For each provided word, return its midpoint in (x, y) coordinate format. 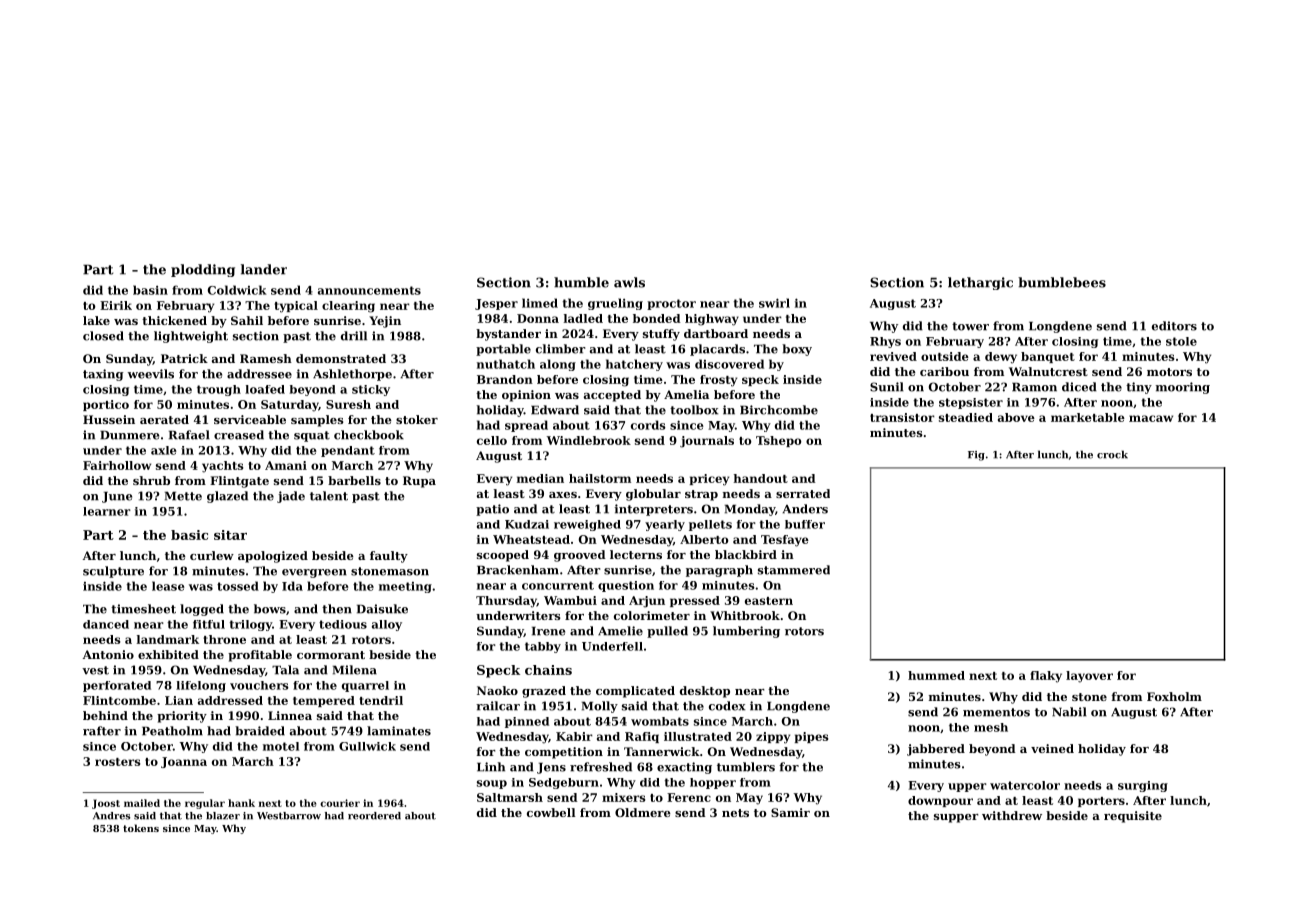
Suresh (348, 404)
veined (1052, 748)
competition (564, 753)
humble (581, 282)
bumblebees (1062, 282)
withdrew (1012, 815)
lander (264, 269)
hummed (936, 675)
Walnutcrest (1048, 371)
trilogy (250, 625)
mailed (142, 803)
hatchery (634, 365)
